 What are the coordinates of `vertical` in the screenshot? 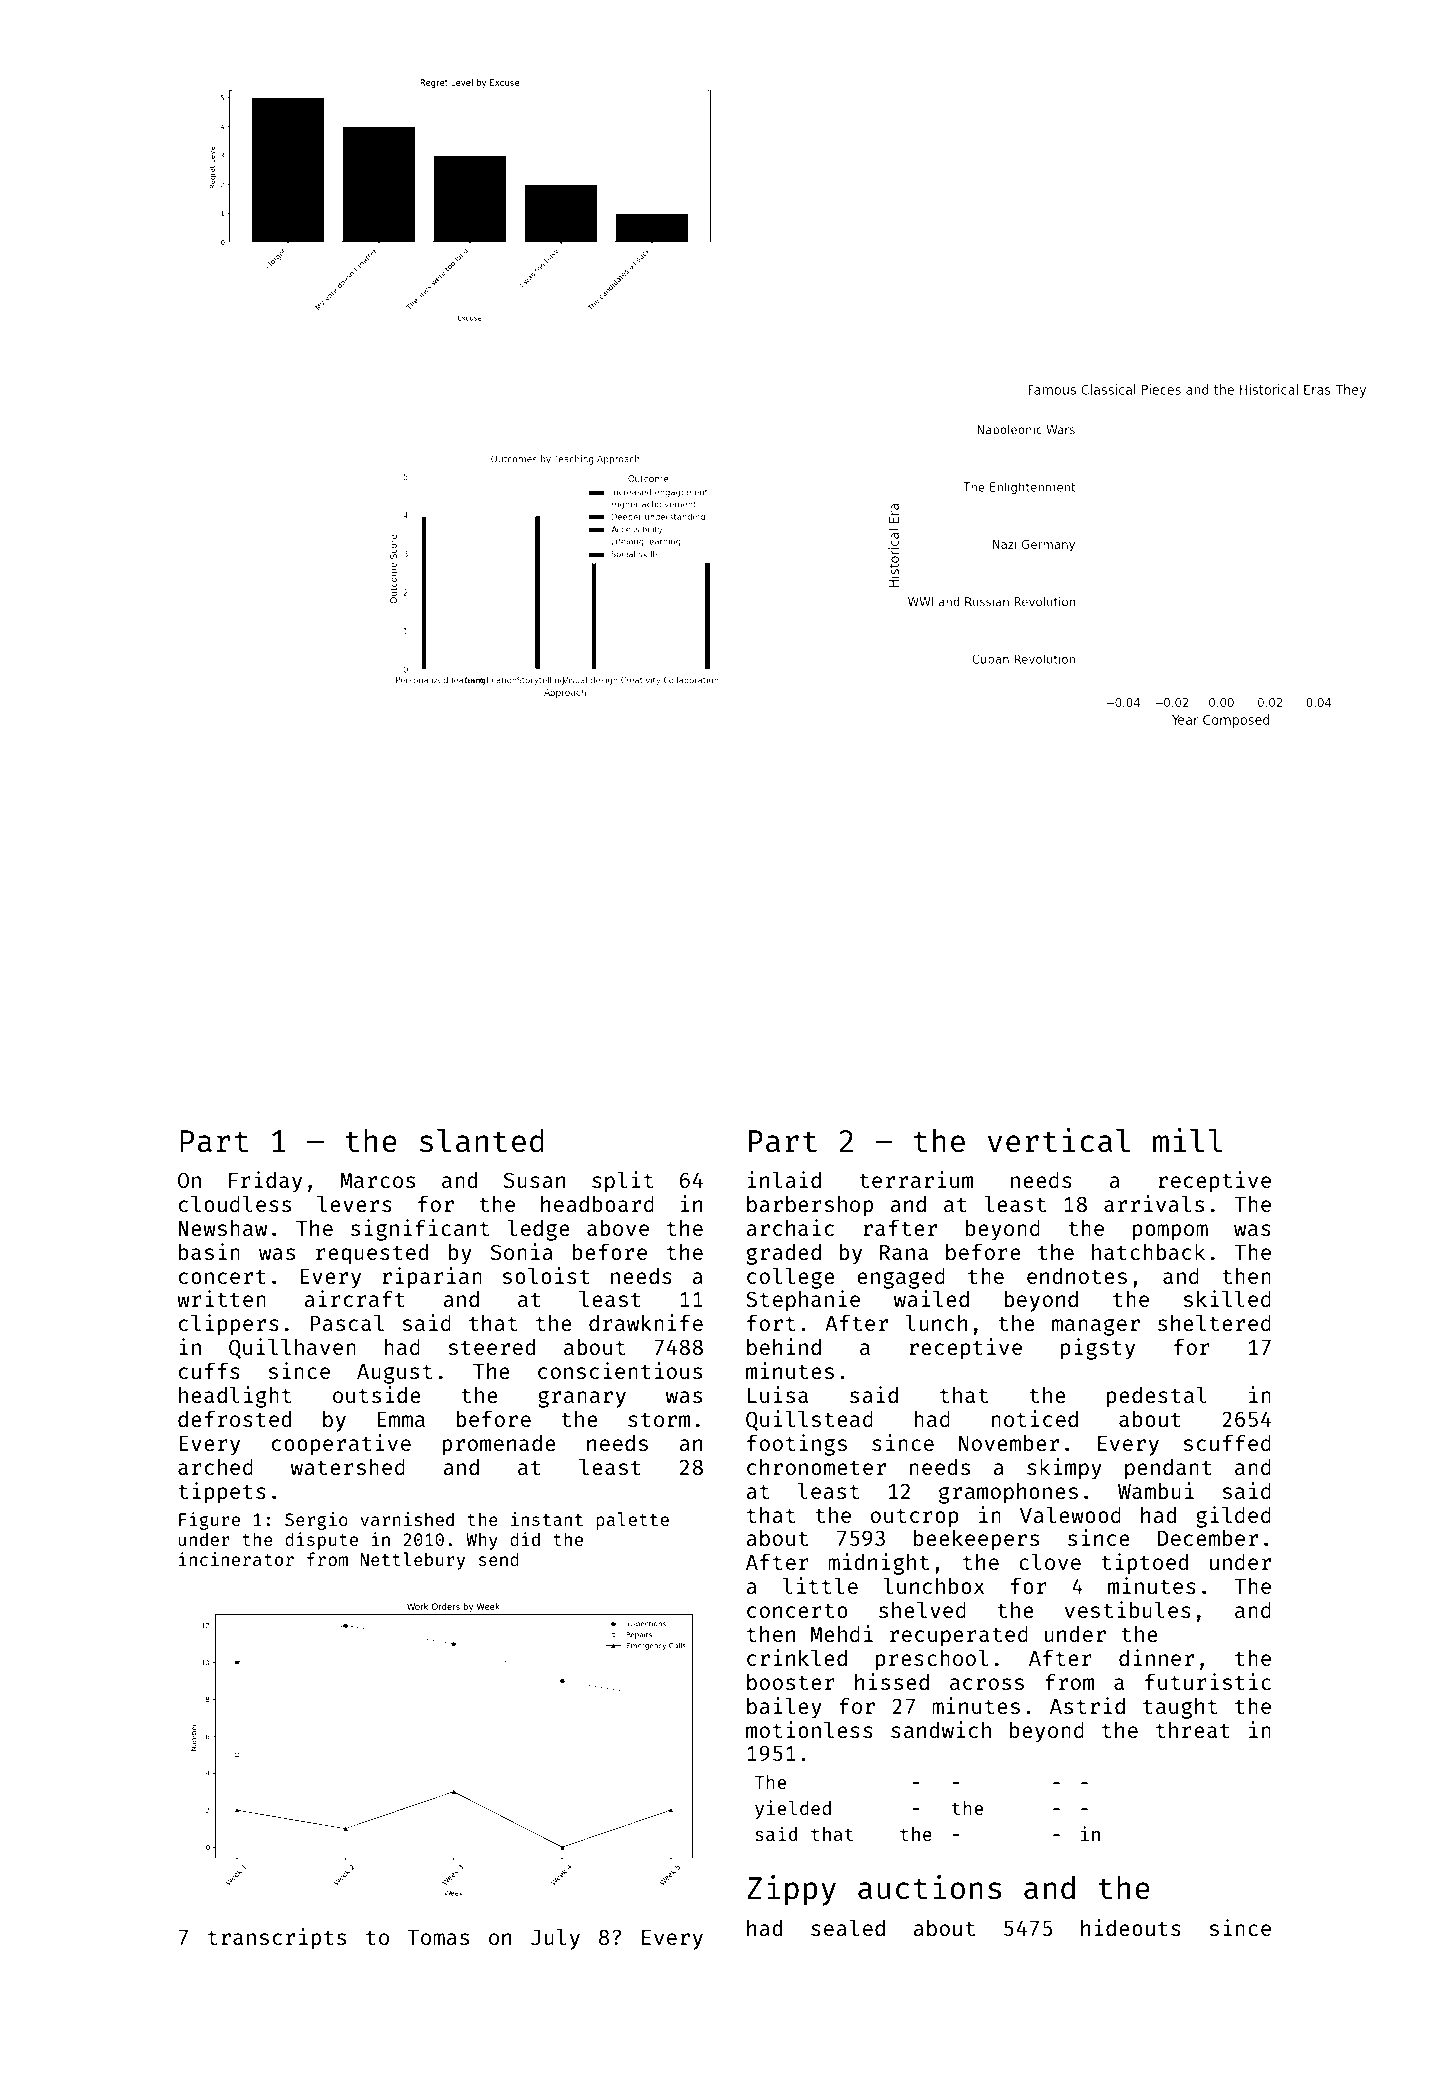 It's located at (1058, 1140).
